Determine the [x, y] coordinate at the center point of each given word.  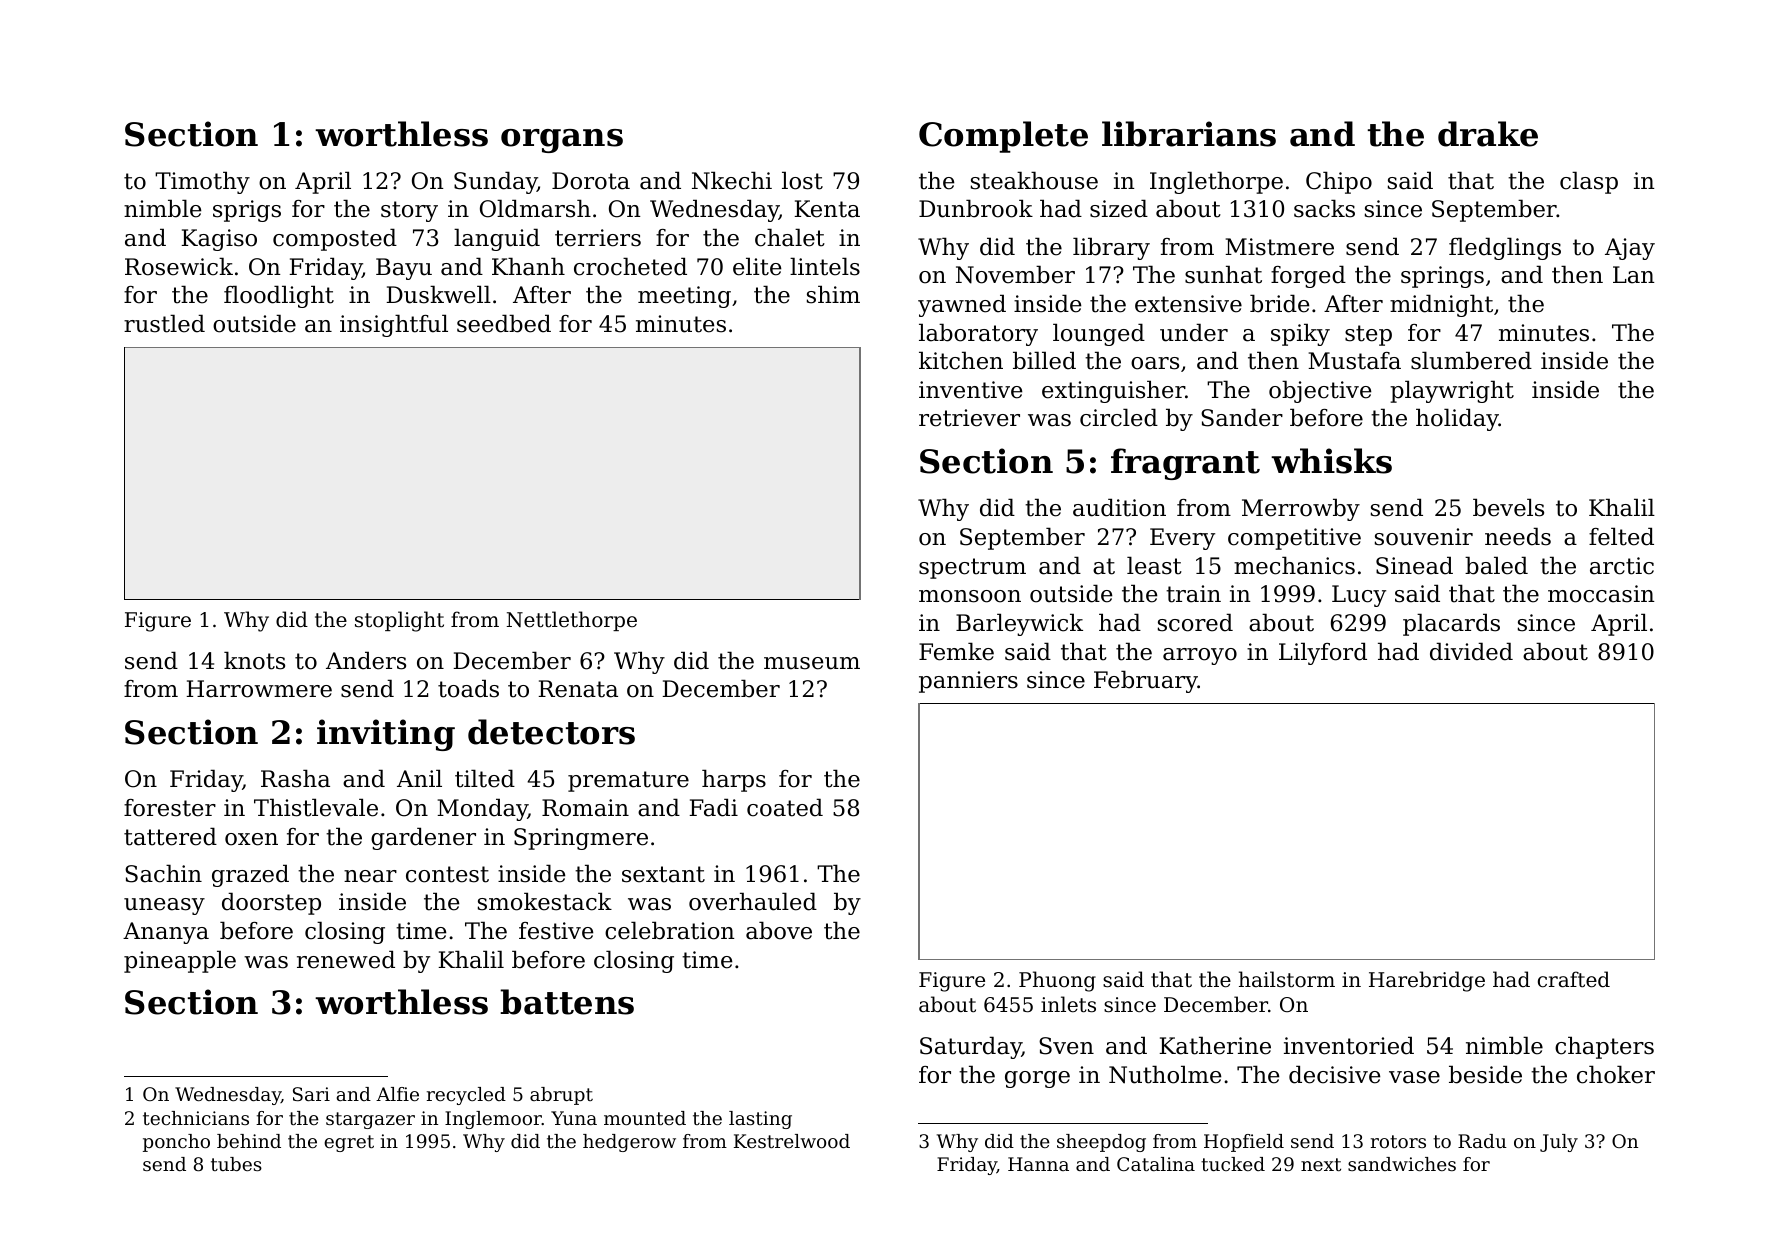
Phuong [1057, 981]
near [370, 876]
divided [1471, 651]
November [1015, 274]
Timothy [202, 182]
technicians [196, 1118]
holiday [1457, 419]
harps [734, 780]
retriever [969, 418]
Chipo [1339, 182]
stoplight [399, 621]
